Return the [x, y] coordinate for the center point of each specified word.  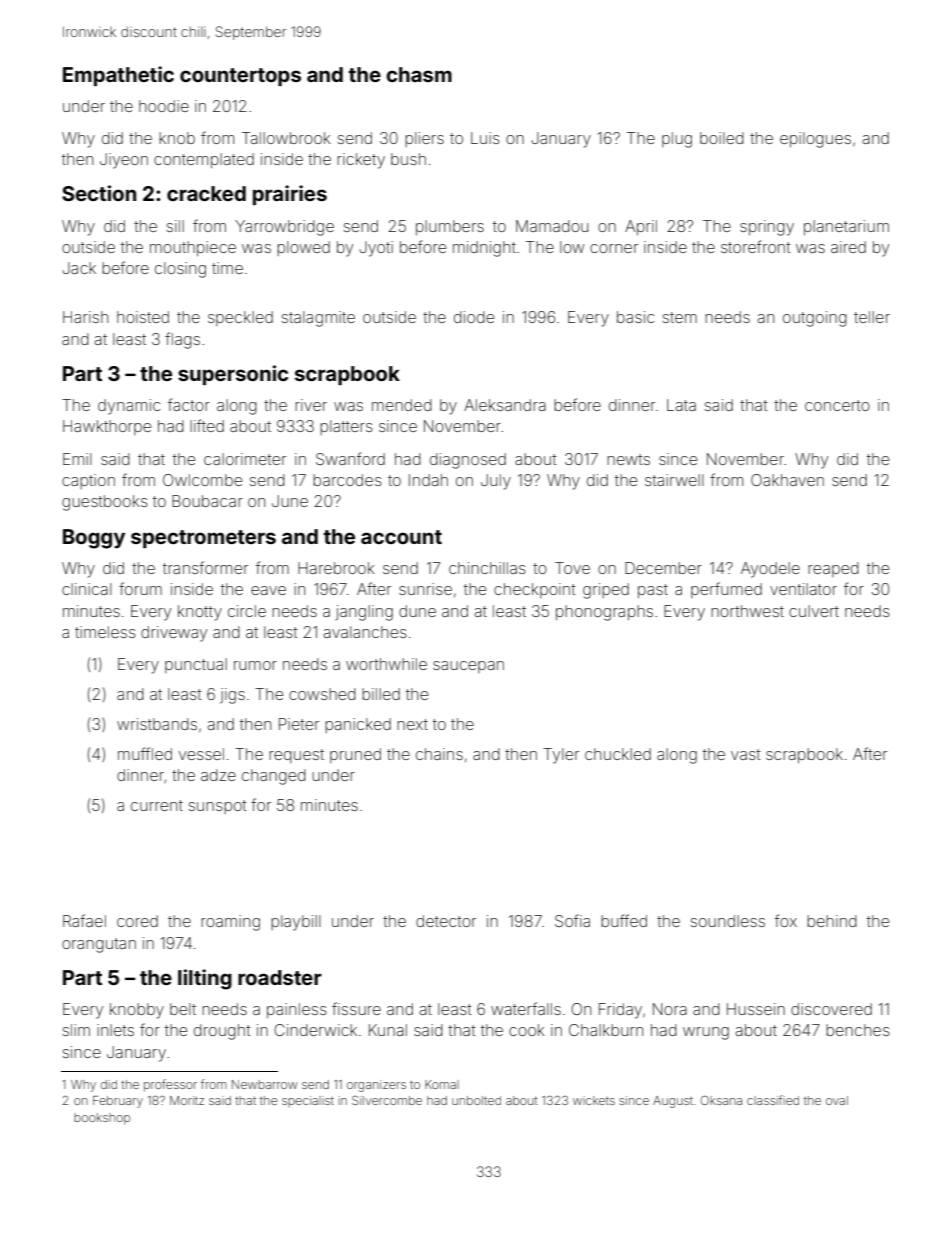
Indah [428, 480]
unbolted [476, 1100]
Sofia [572, 920]
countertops [240, 77]
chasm [419, 74]
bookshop [102, 1119]
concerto [837, 405]
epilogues [815, 140]
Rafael [84, 920]
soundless [728, 921]
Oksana [721, 1100]
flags [182, 340]
